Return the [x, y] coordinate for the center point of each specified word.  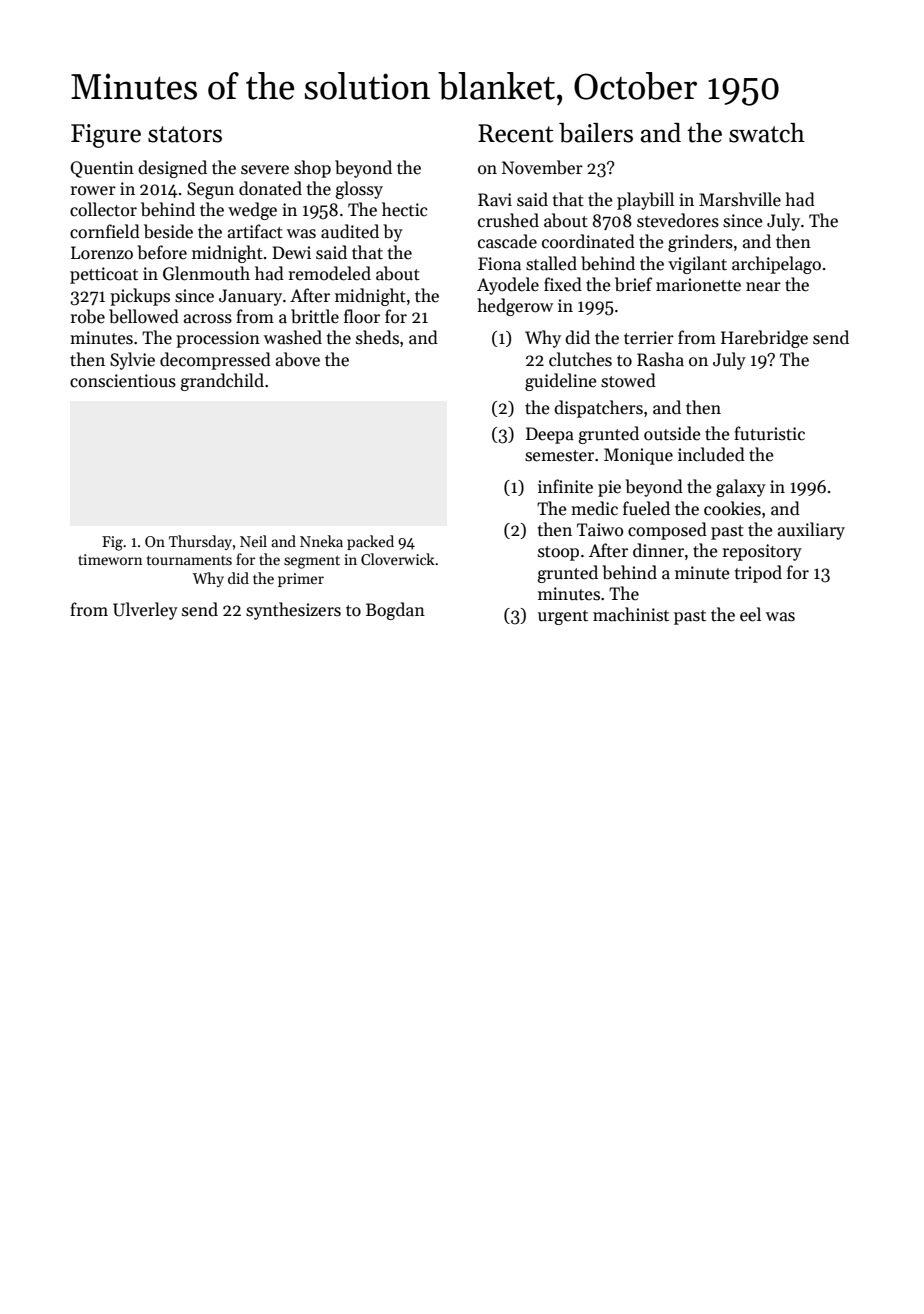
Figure [106, 136]
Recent [515, 133]
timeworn [110, 559]
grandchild [222, 382]
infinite [565, 486]
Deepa [550, 435]
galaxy [741, 488]
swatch [767, 133]
